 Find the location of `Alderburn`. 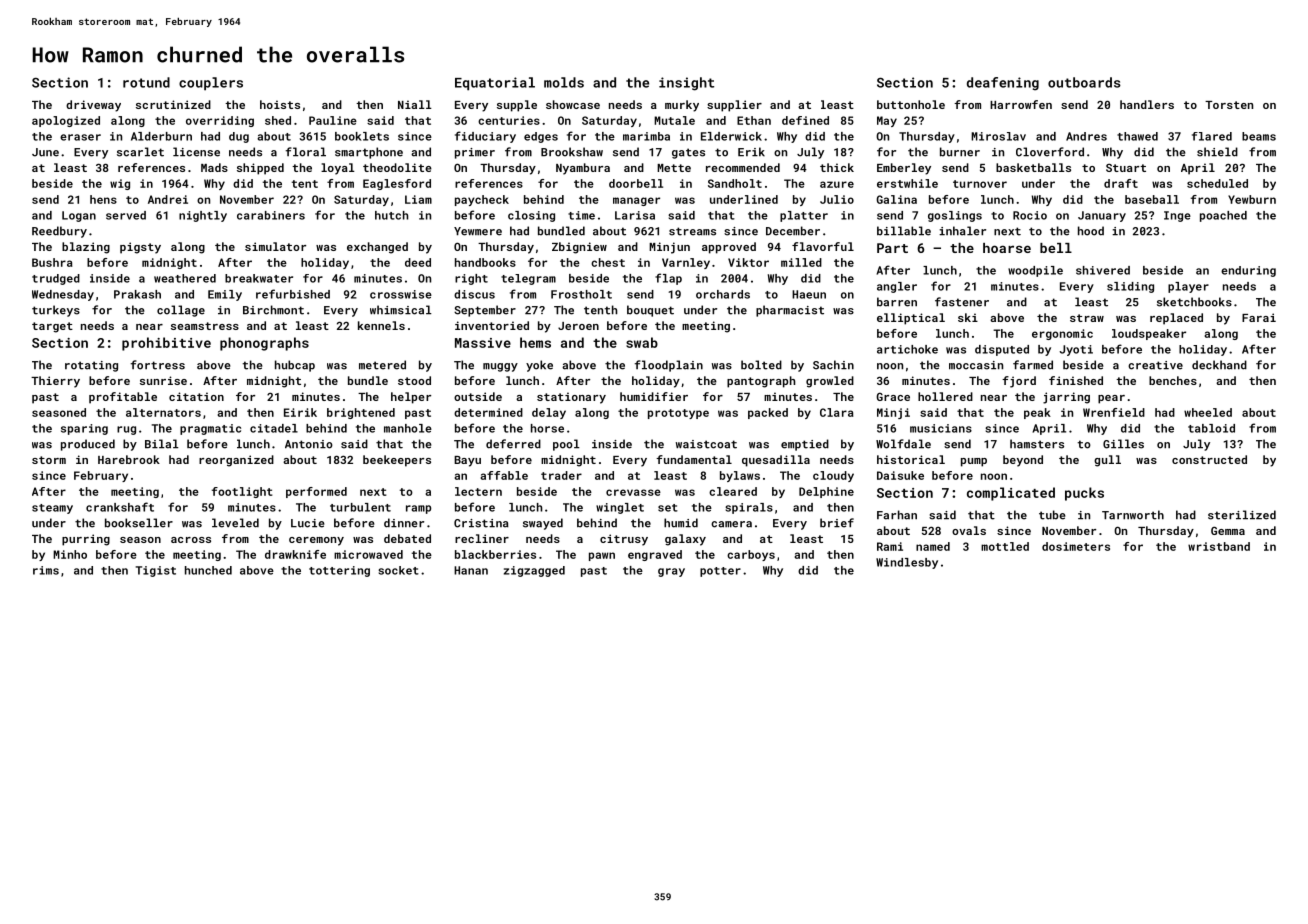

Alderburn is located at coordinates (161, 136).
